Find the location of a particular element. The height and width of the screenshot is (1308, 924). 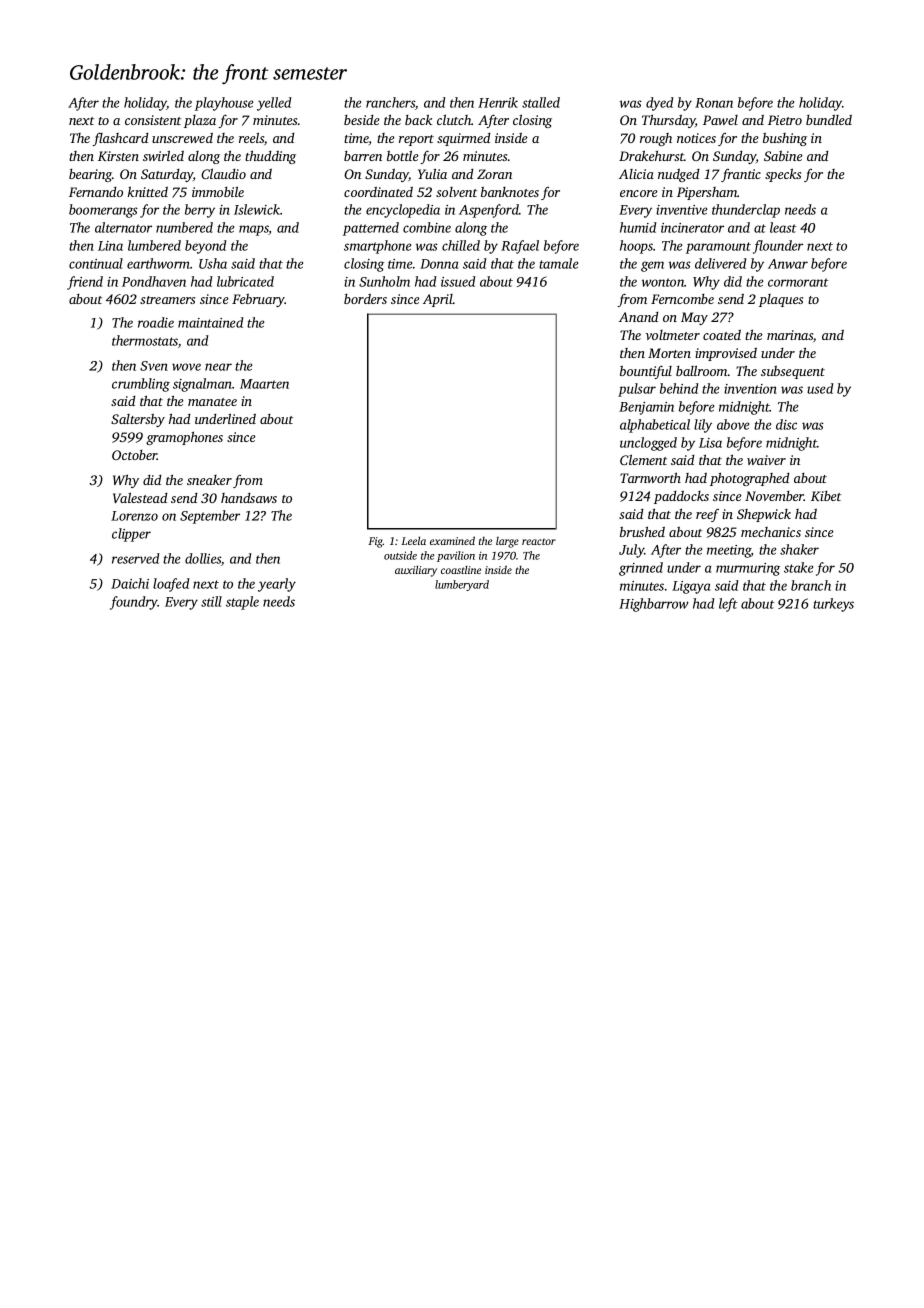

unclogged is located at coordinates (648, 444).
